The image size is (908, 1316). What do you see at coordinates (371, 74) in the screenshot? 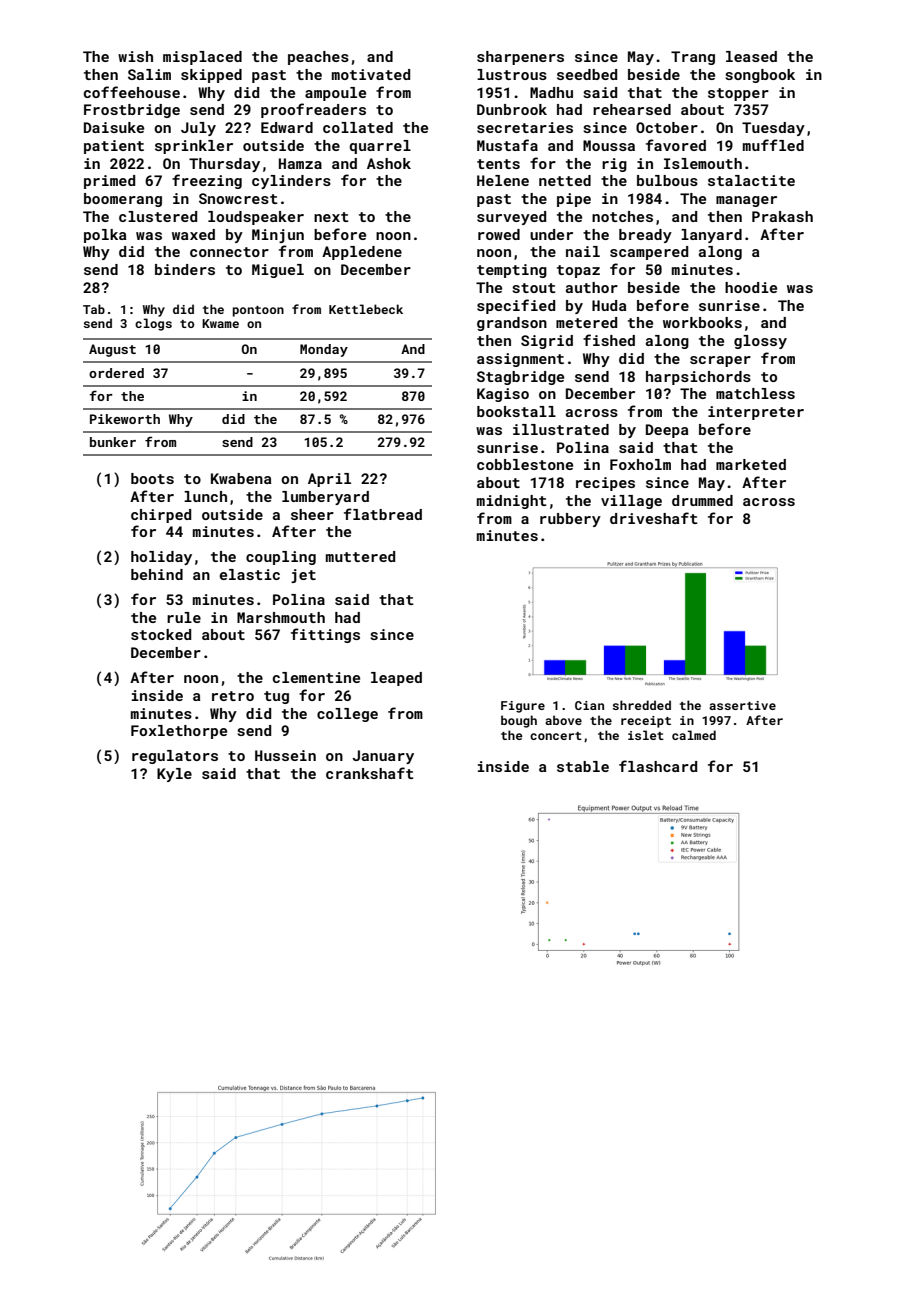
I see `motivated` at bounding box center [371, 74].
